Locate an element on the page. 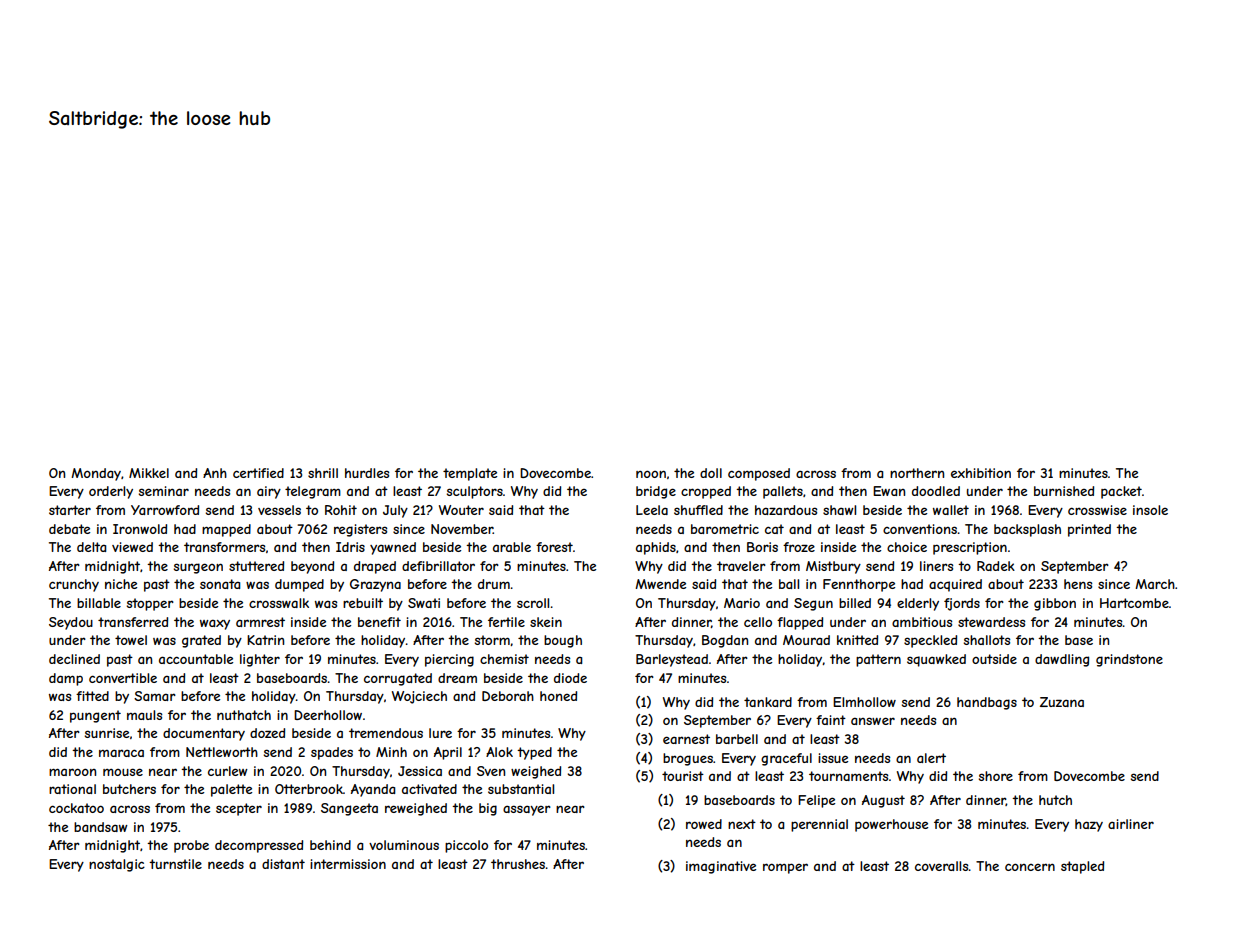  orderly is located at coordinates (111, 492).
